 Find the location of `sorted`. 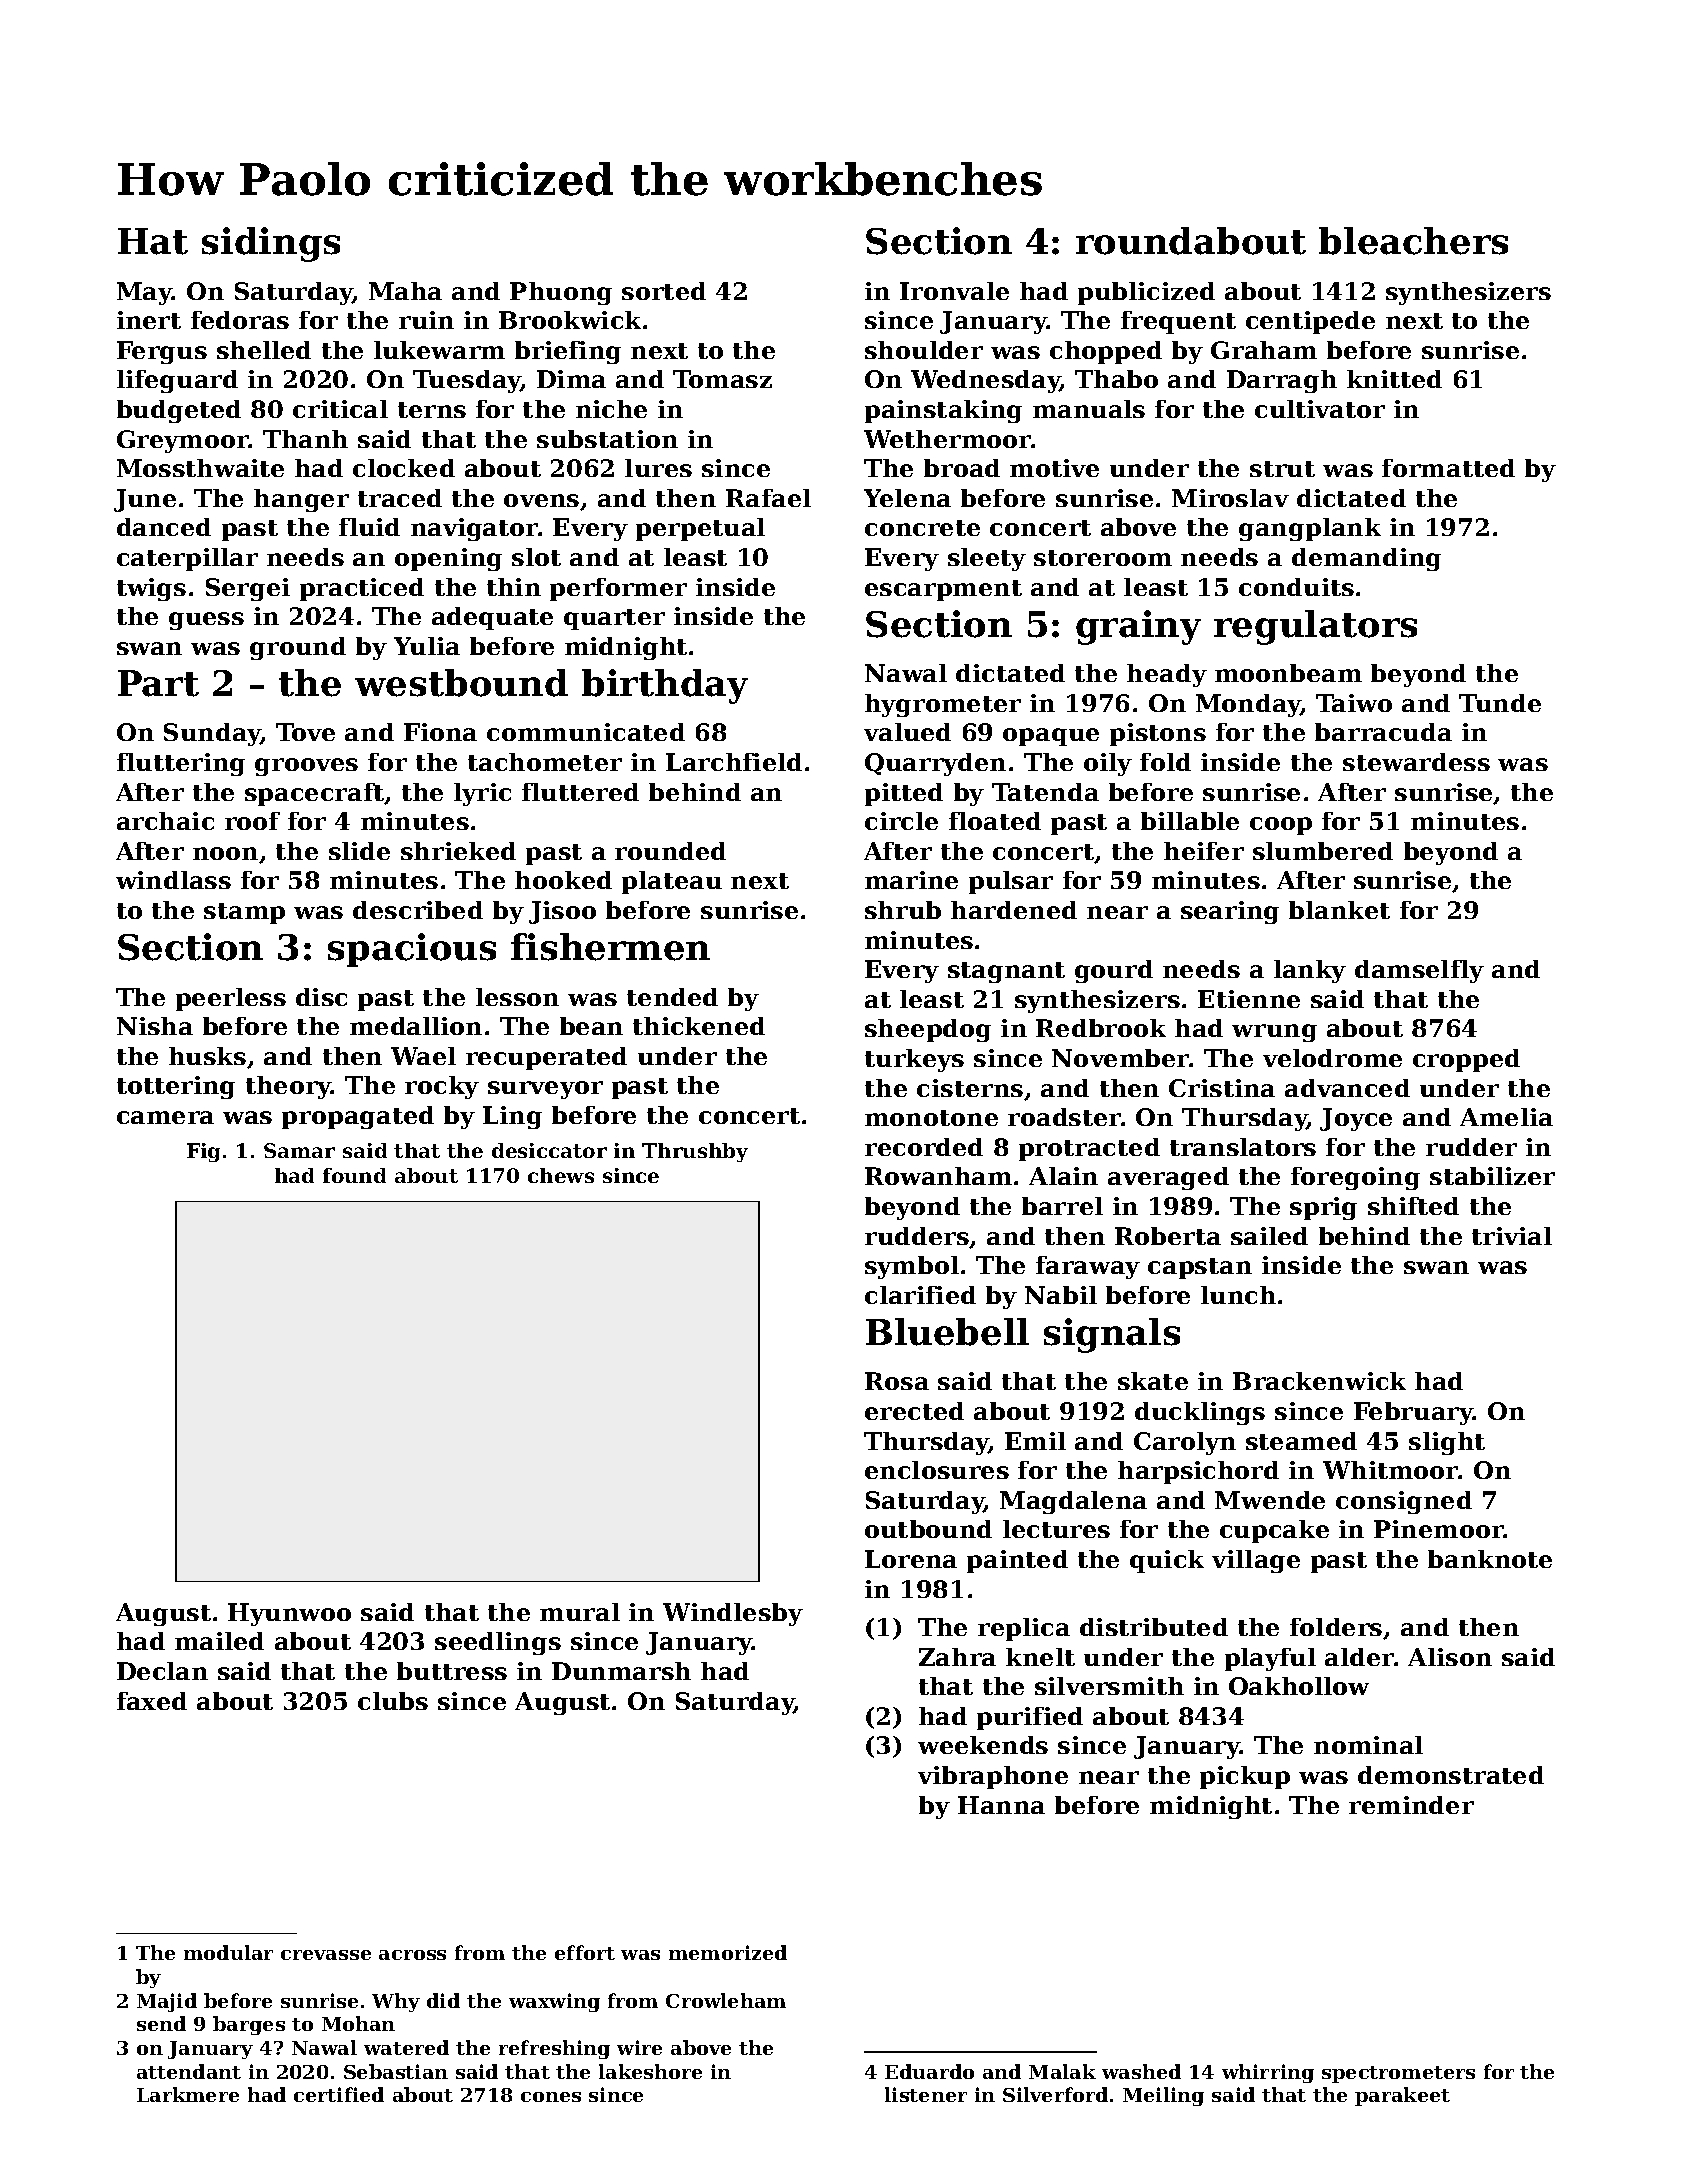

sorted is located at coordinates (664, 291).
